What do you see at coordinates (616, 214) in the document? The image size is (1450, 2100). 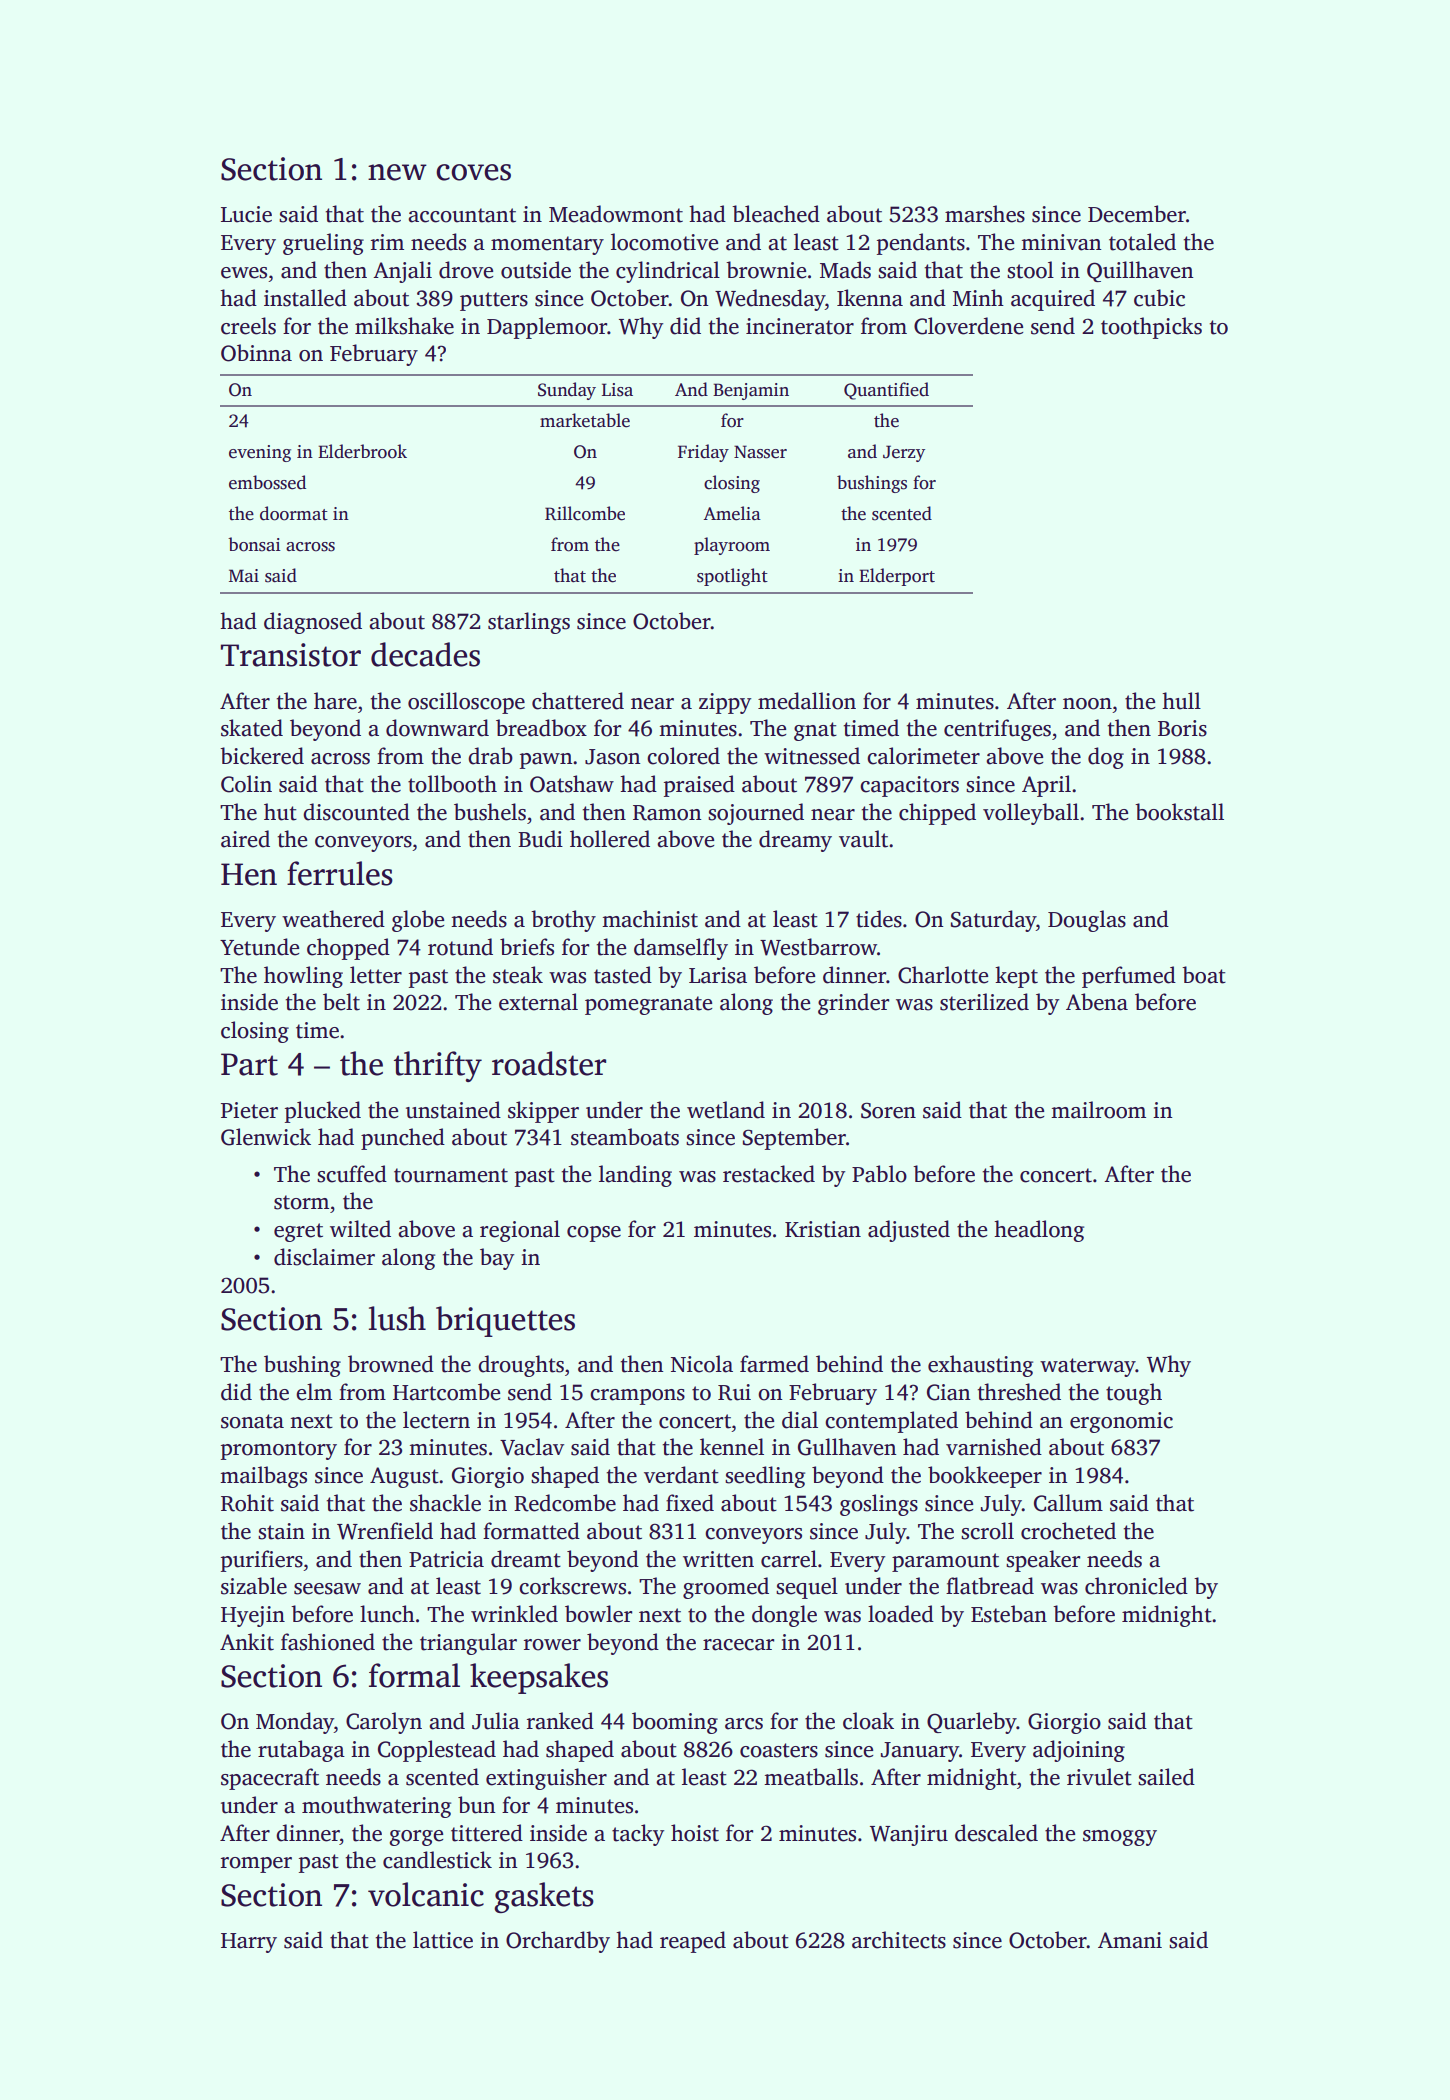 I see `Meadowmont` at bounding box center [616, 214].
